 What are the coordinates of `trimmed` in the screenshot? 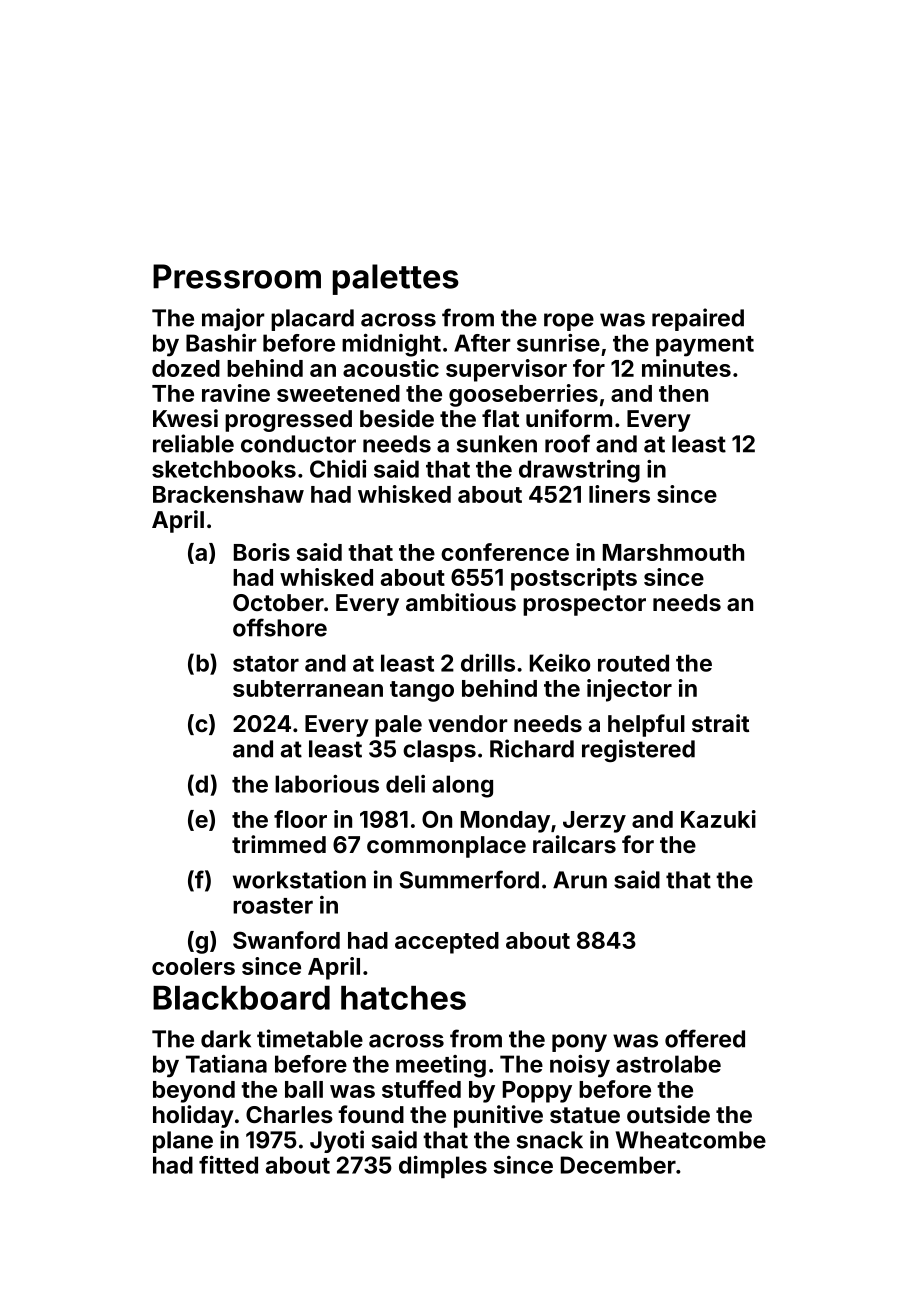 It's located at (279, 844).
